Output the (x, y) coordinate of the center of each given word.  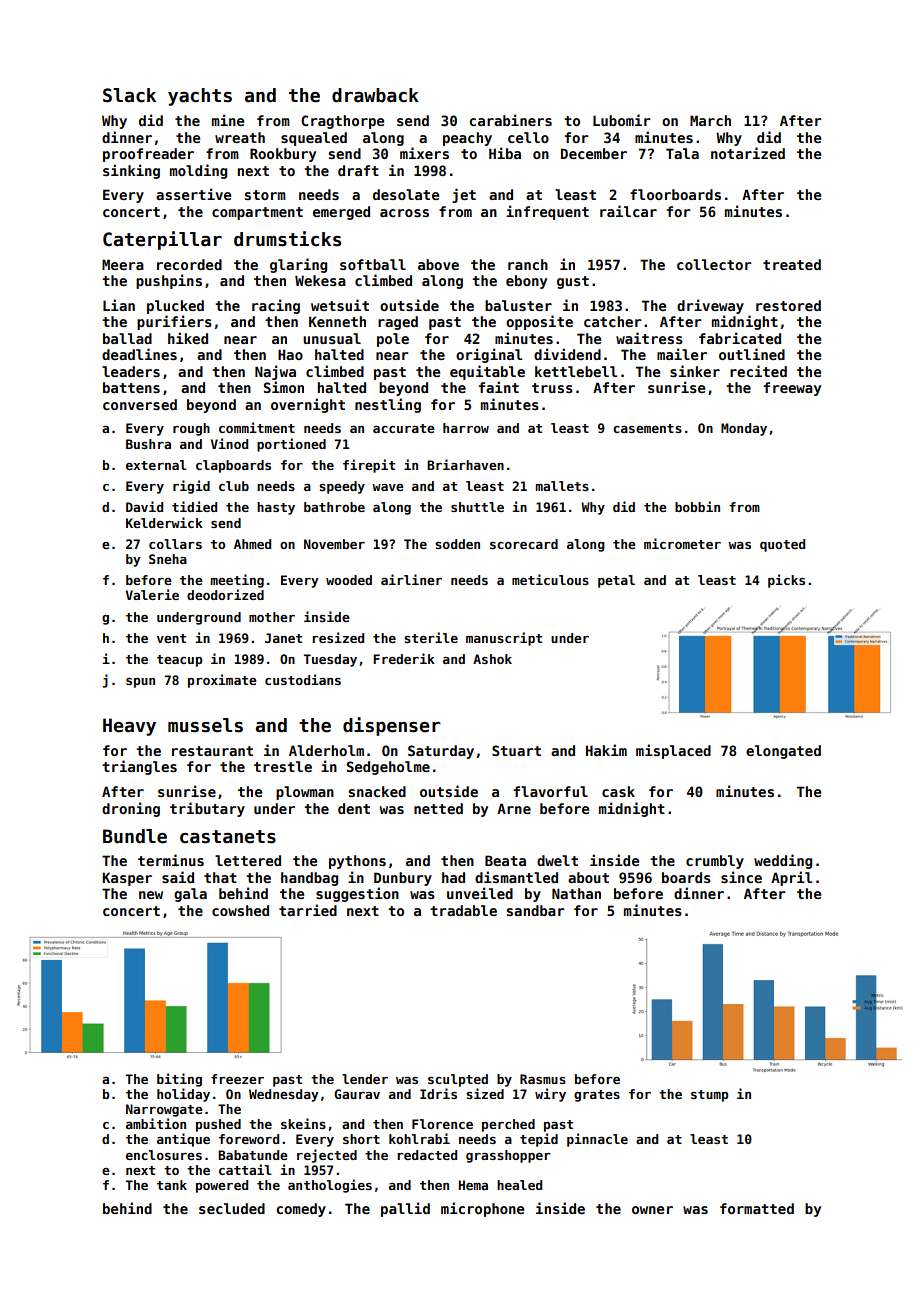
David (144, 506)
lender (365, 1079)
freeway (792, 389)
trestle (283, 766)
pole (393, 340)
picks (786, 581)
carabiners (510, 120)
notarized (748, 153)
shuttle (477, 507)
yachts (200, 97)
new (151, 895)
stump (709, 1096)
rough (191, 429)
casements (647, 428)
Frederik (404, 658)
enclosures (164, 1155)
